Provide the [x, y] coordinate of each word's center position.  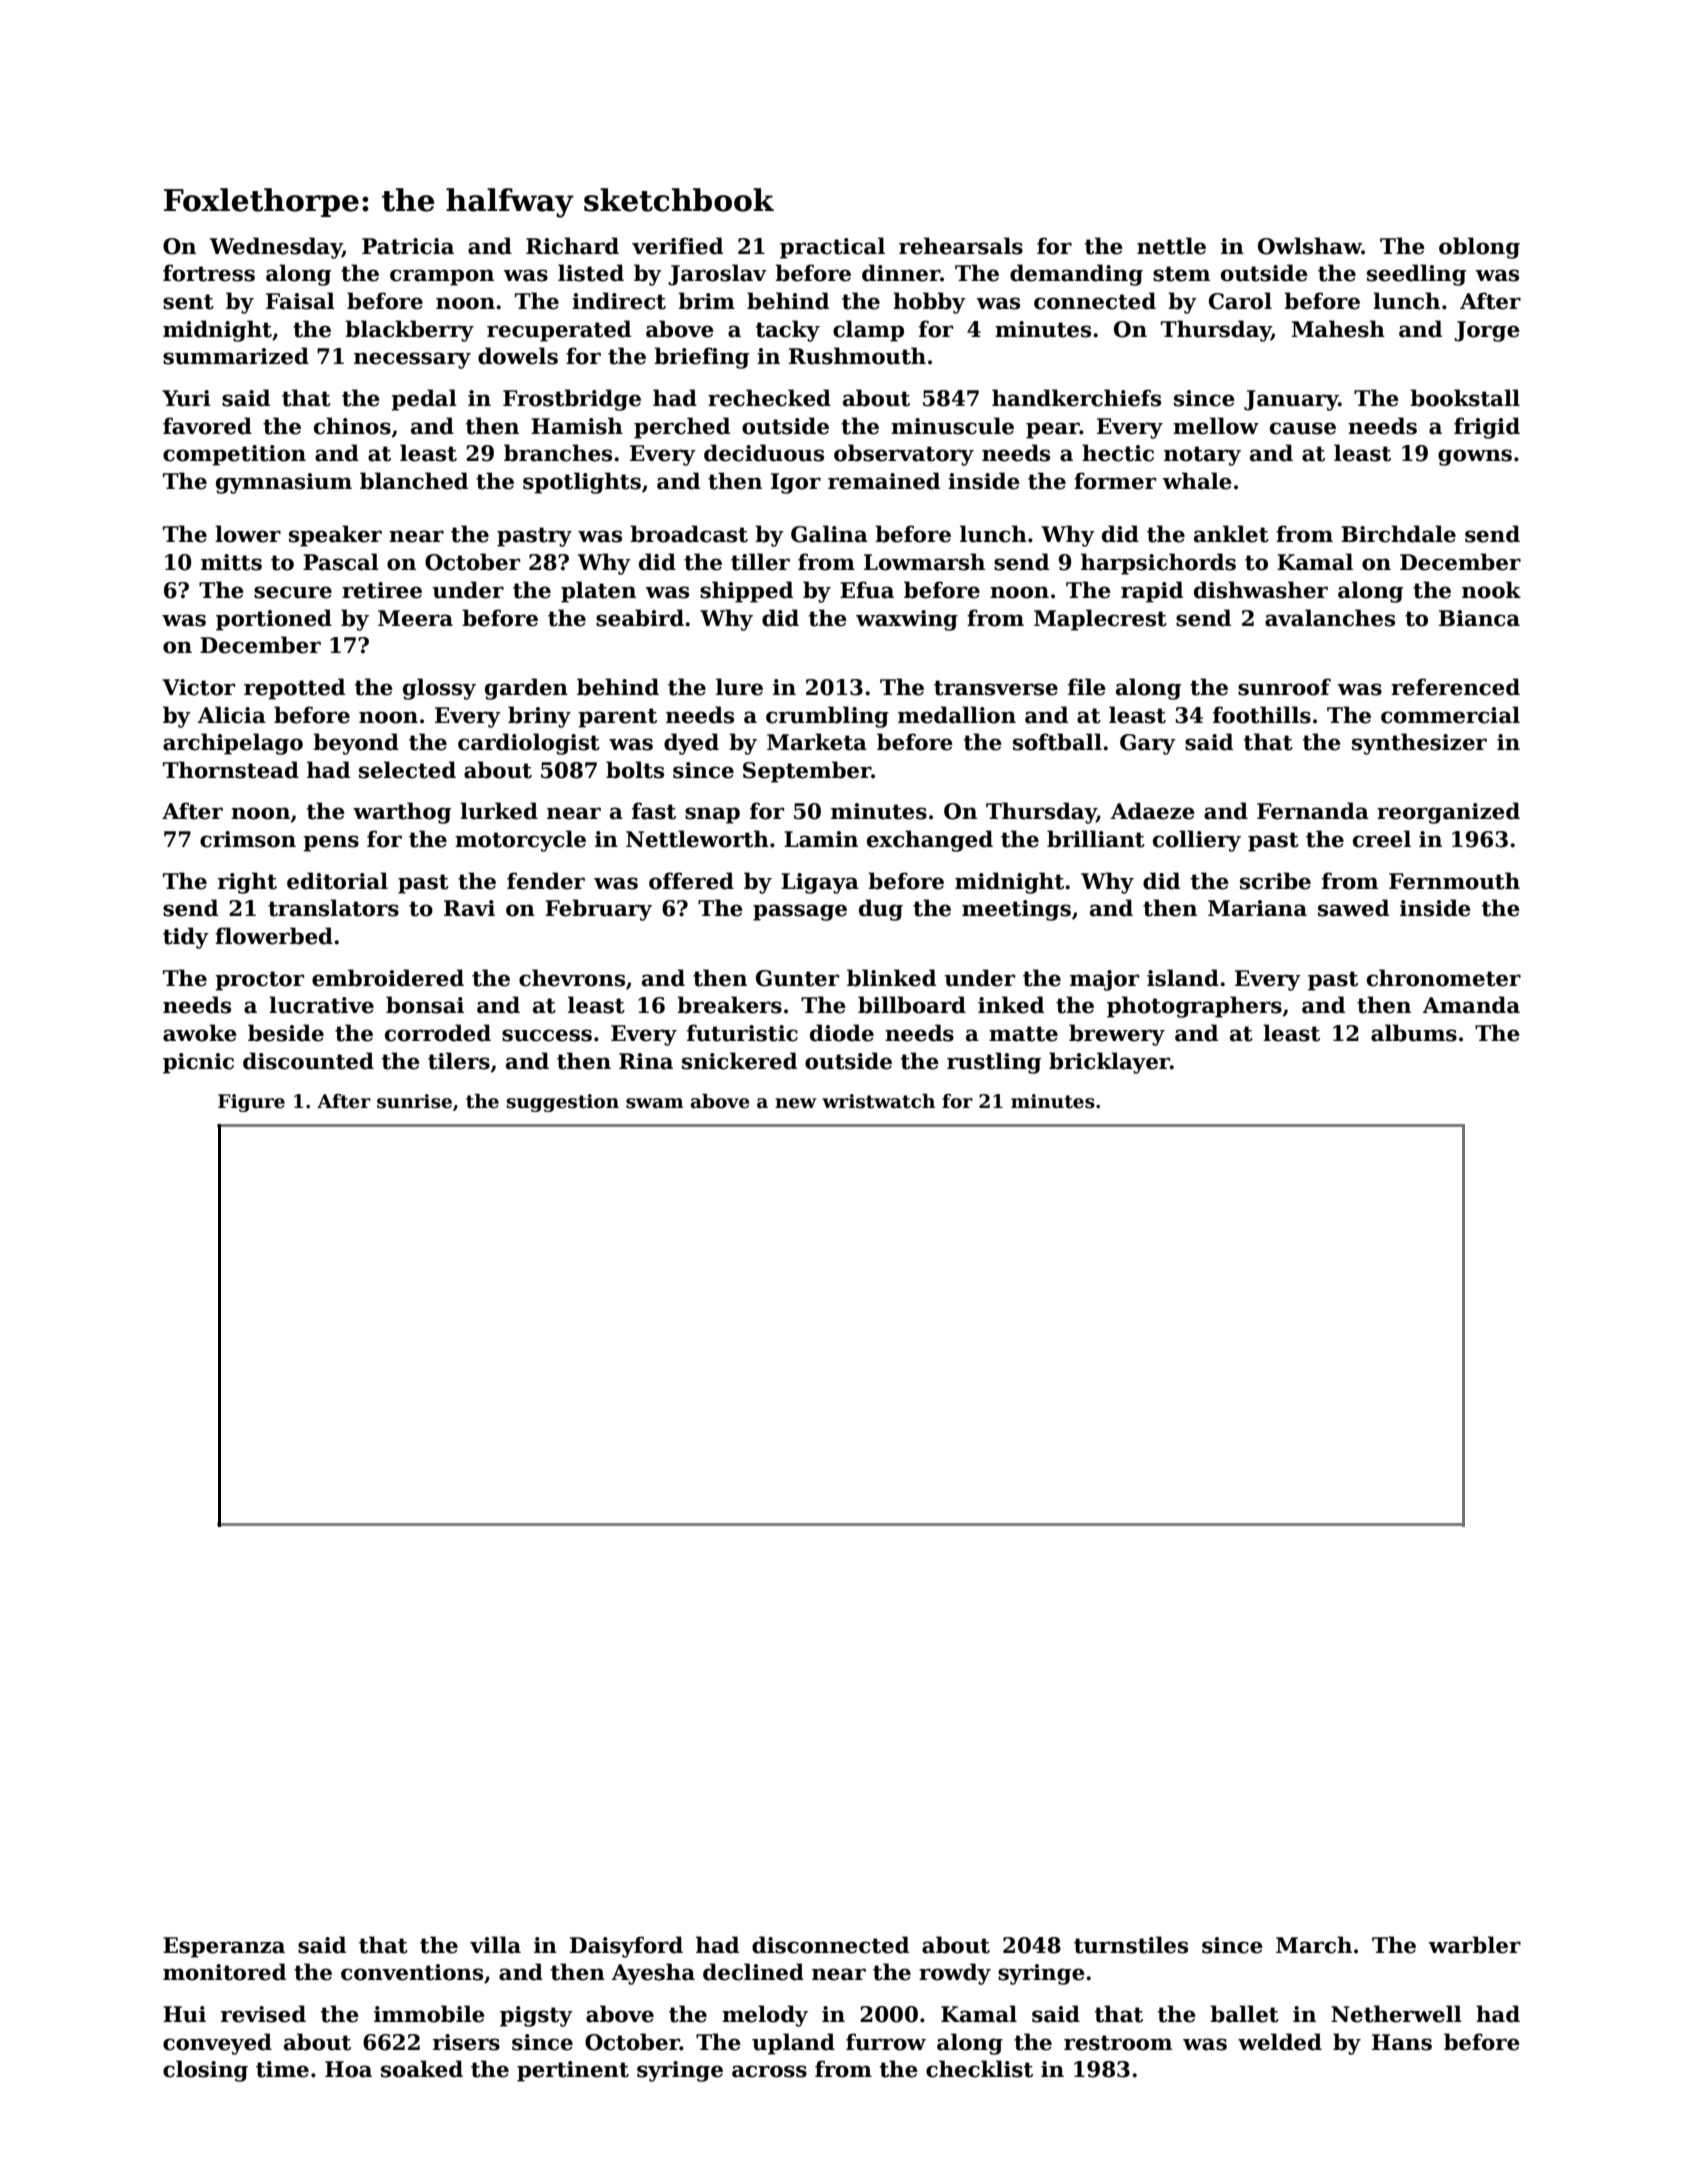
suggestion [562, 1103]
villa [495, 1945]
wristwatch [878, 1101]
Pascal [341, 562]
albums [1414, 1033]
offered [691, 881]
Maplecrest [1100, 620]
